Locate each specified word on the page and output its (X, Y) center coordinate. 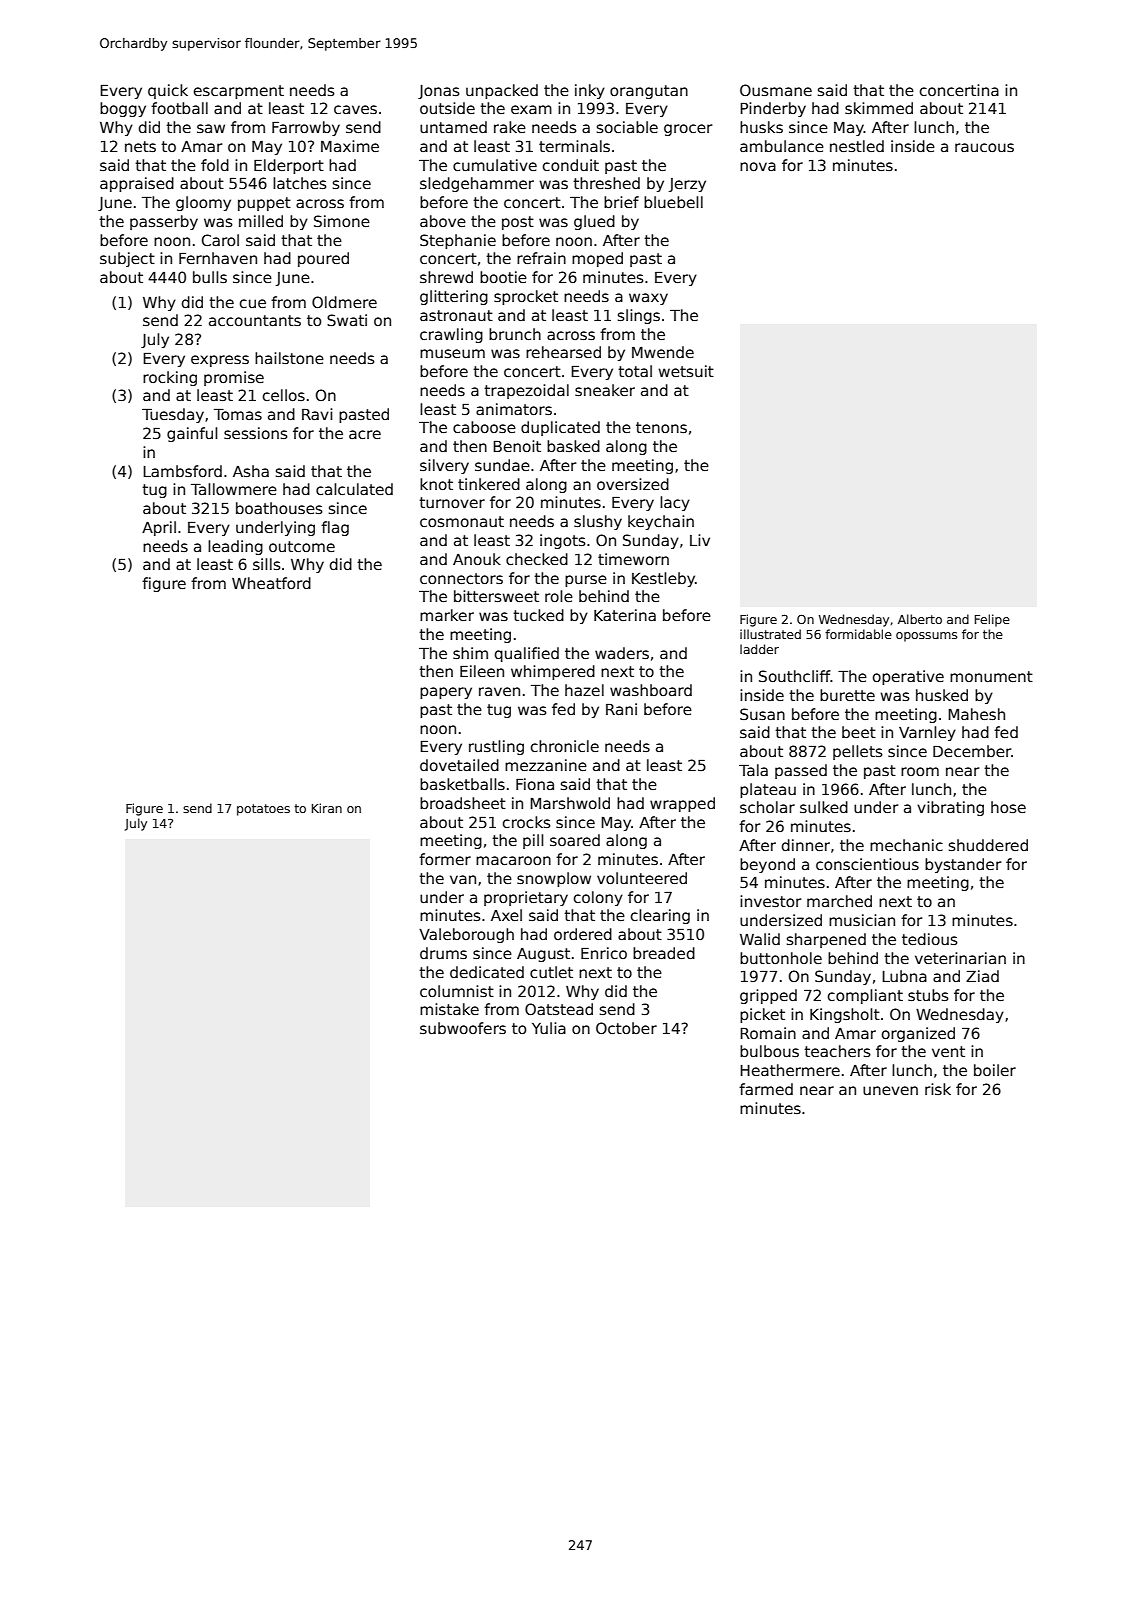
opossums (926, 637)
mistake (449, 1009)
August (543, 955)
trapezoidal (526, 391)
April (159, 528)
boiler (995, 1070)
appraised (137, 184)
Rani (621, 709)
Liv (700, 540)
